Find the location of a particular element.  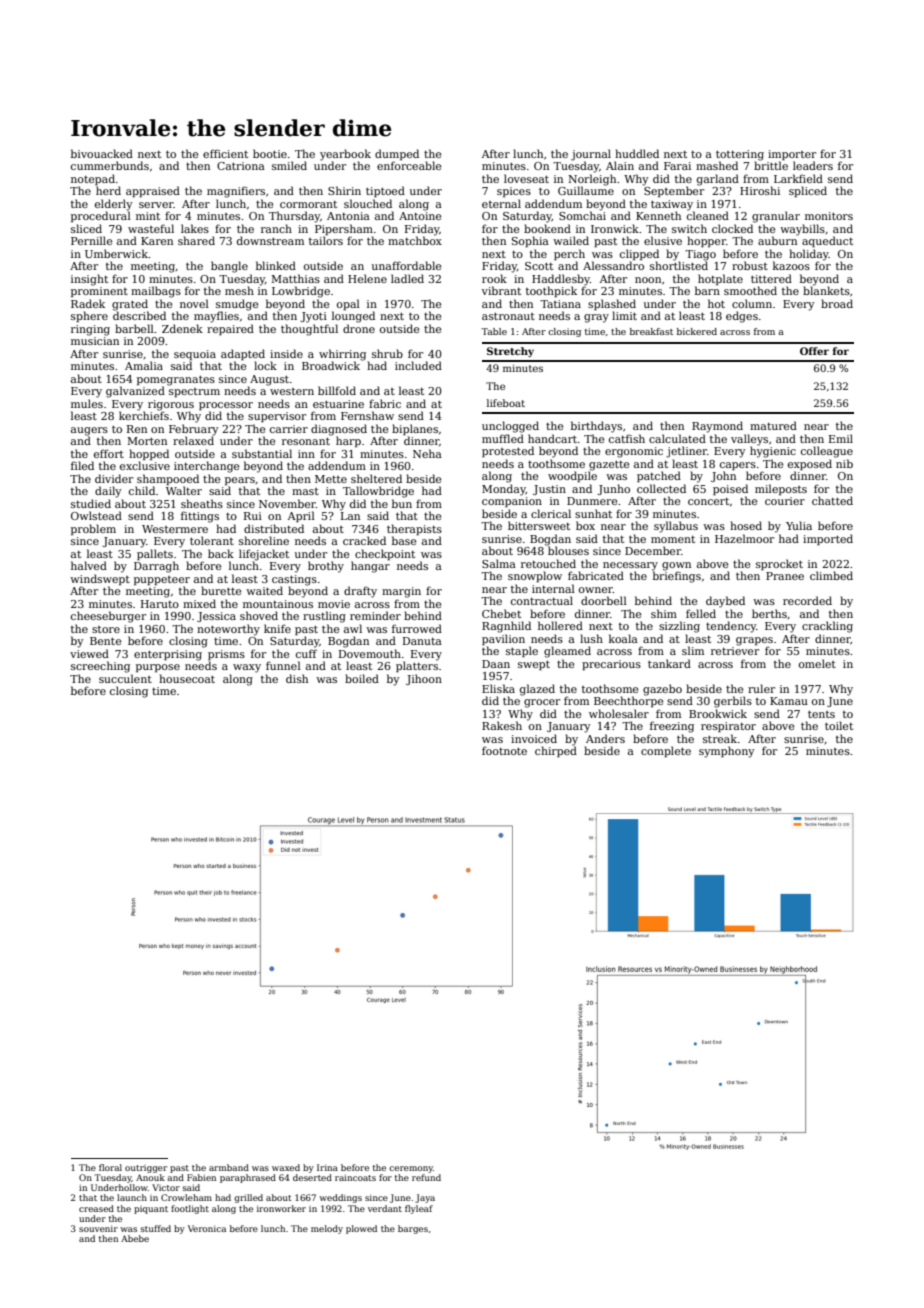

robust is located at coordinates (750, 265).
